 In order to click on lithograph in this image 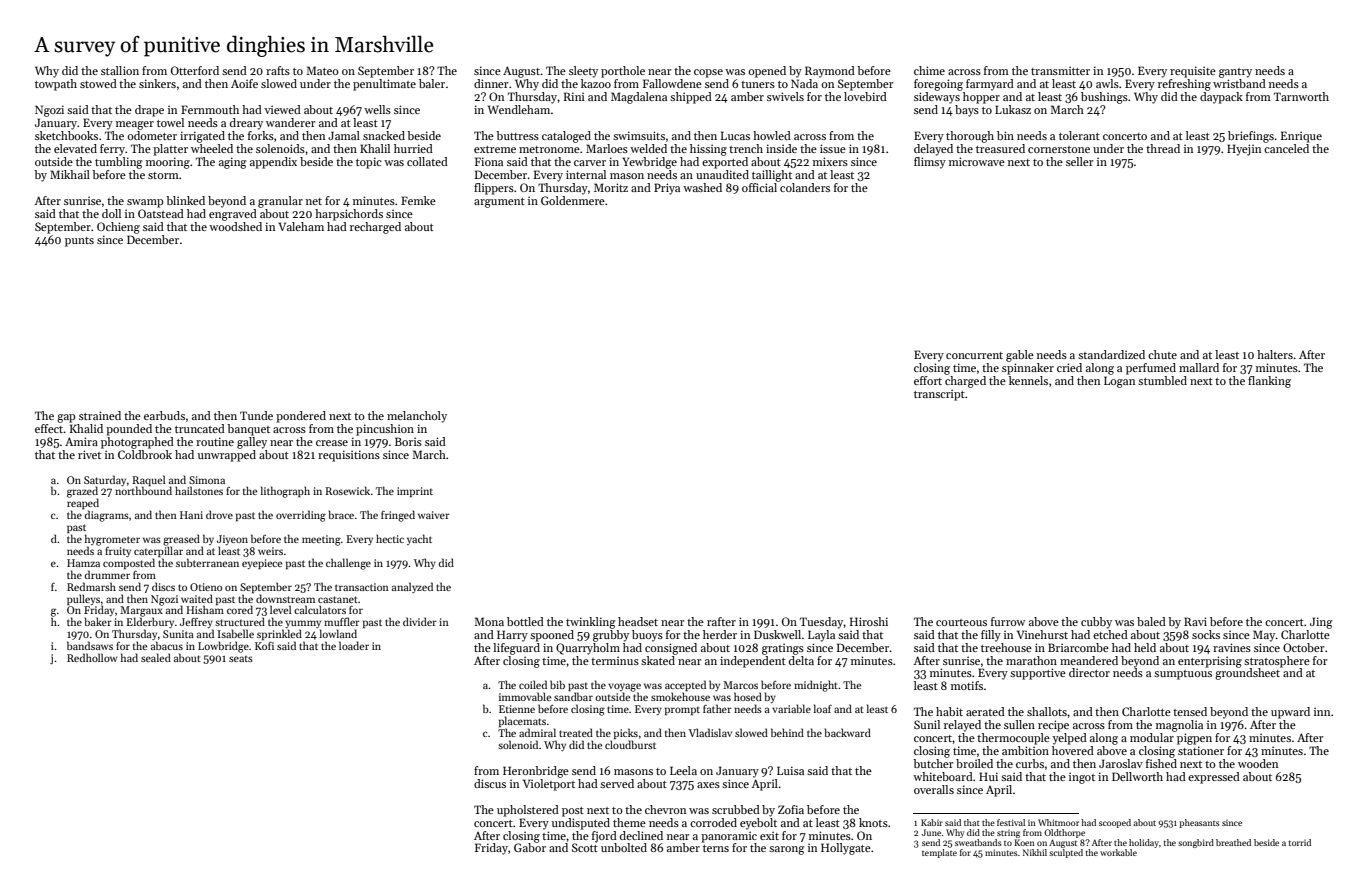, I will do `click(285, 492)`.
